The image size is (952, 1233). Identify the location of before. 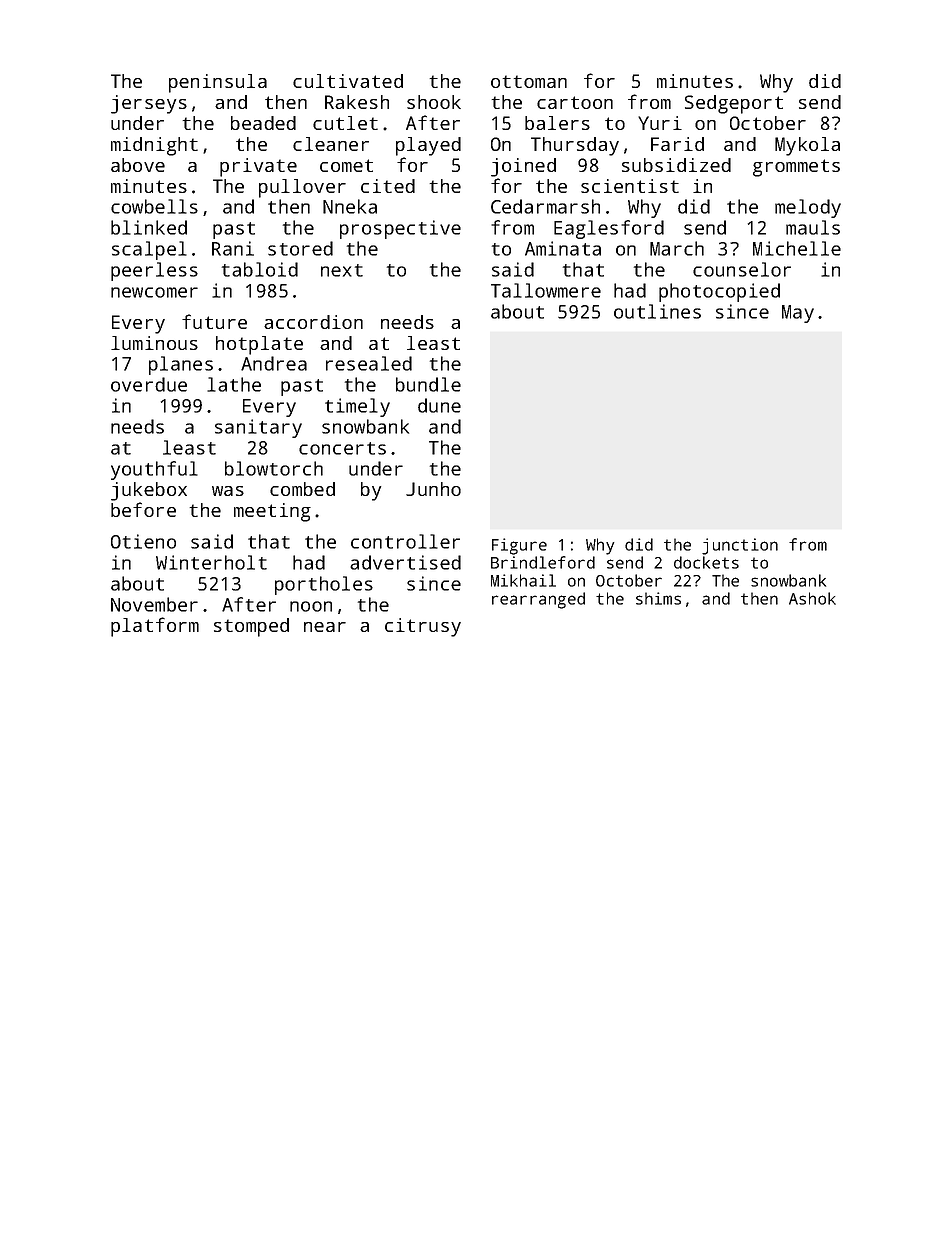
(143, 509).
